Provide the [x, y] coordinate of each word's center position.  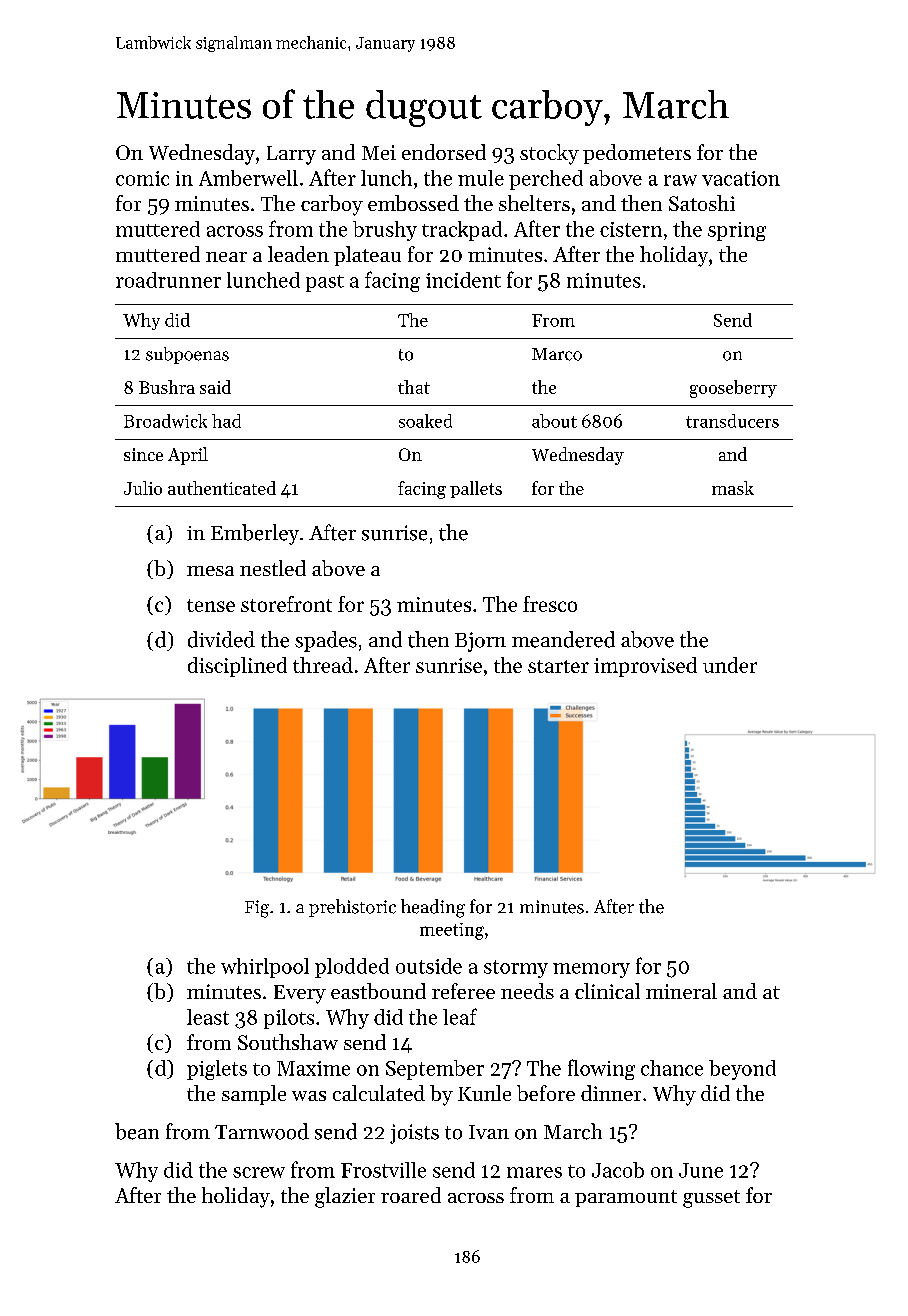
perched [546, 180]
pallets [476, 489]
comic [142, 178]
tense [211, 605]
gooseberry [733, 389]
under [730, 665]
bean [137, 1131]
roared [411, 1195]
